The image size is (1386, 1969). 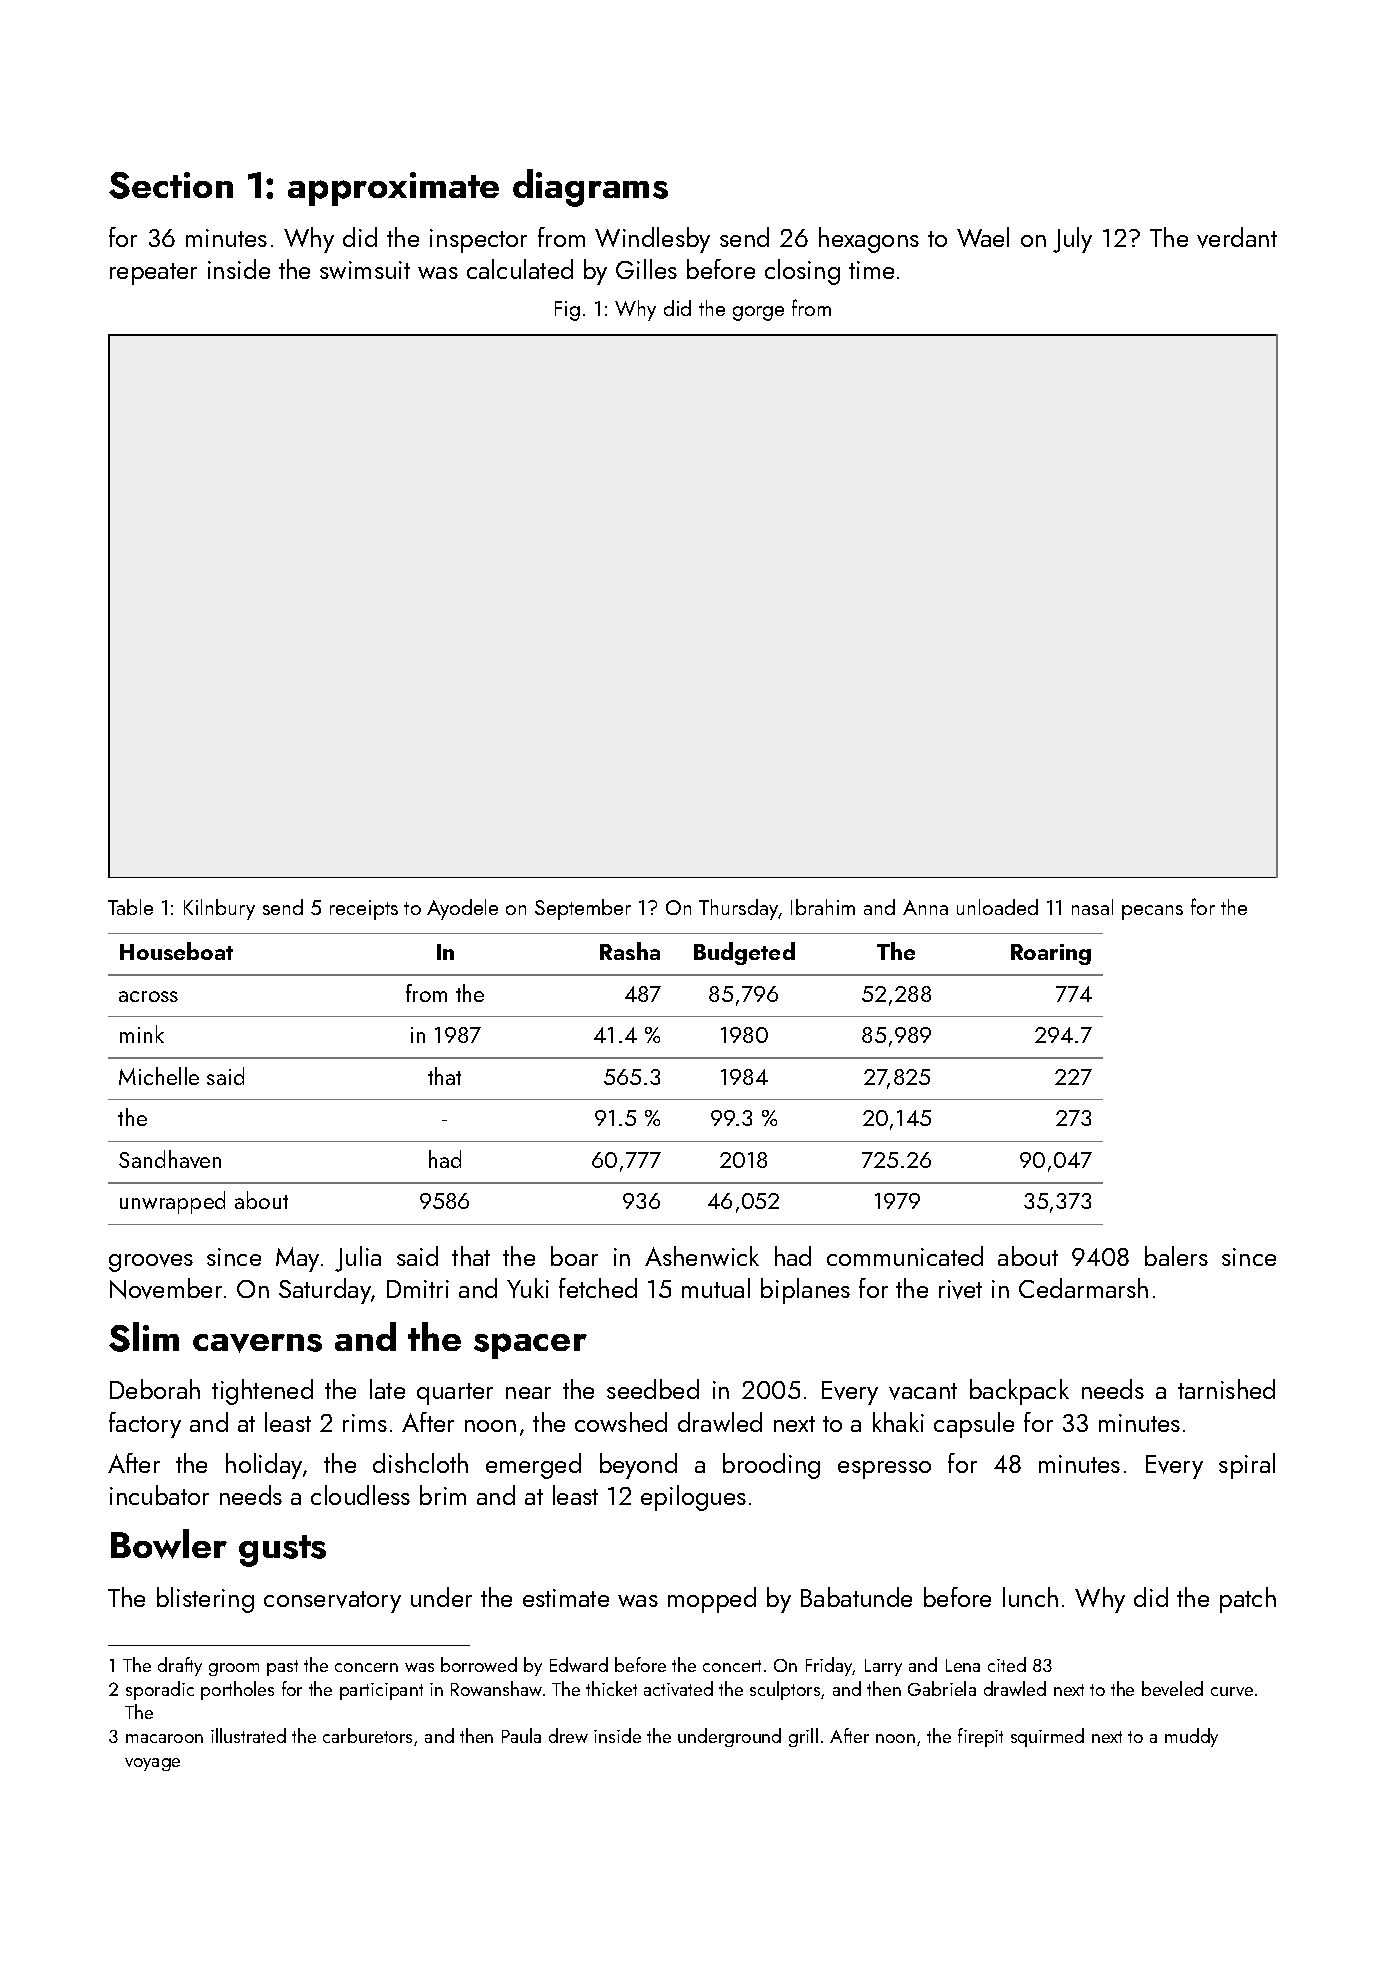 What do you see at coordinates (153, 274) in the screenshot?
I see `repeater` at bounding box center [153, 274].
